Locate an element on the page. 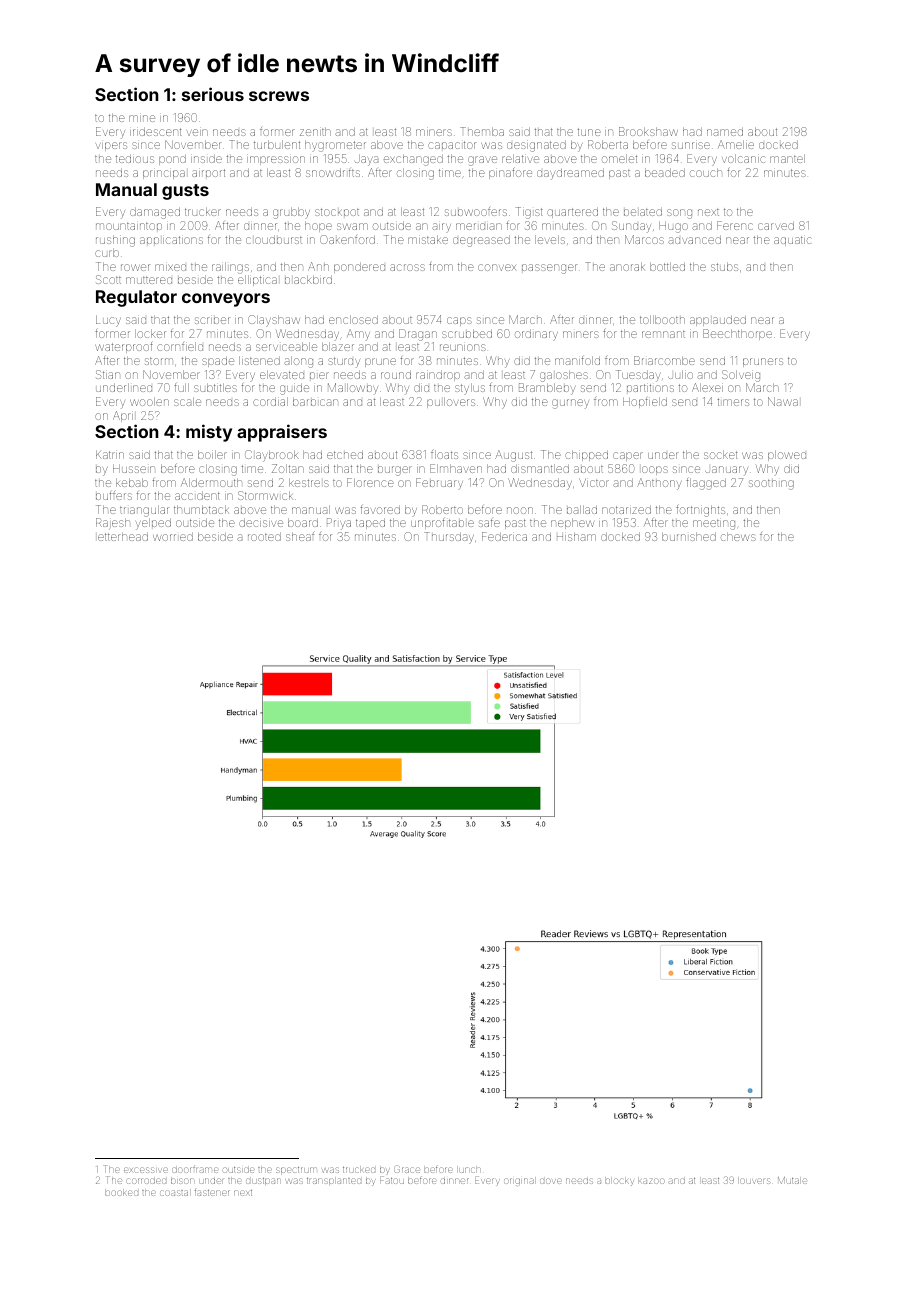 This page has height=1316, width=908. ordinary is located at coordinates (536, 335).
